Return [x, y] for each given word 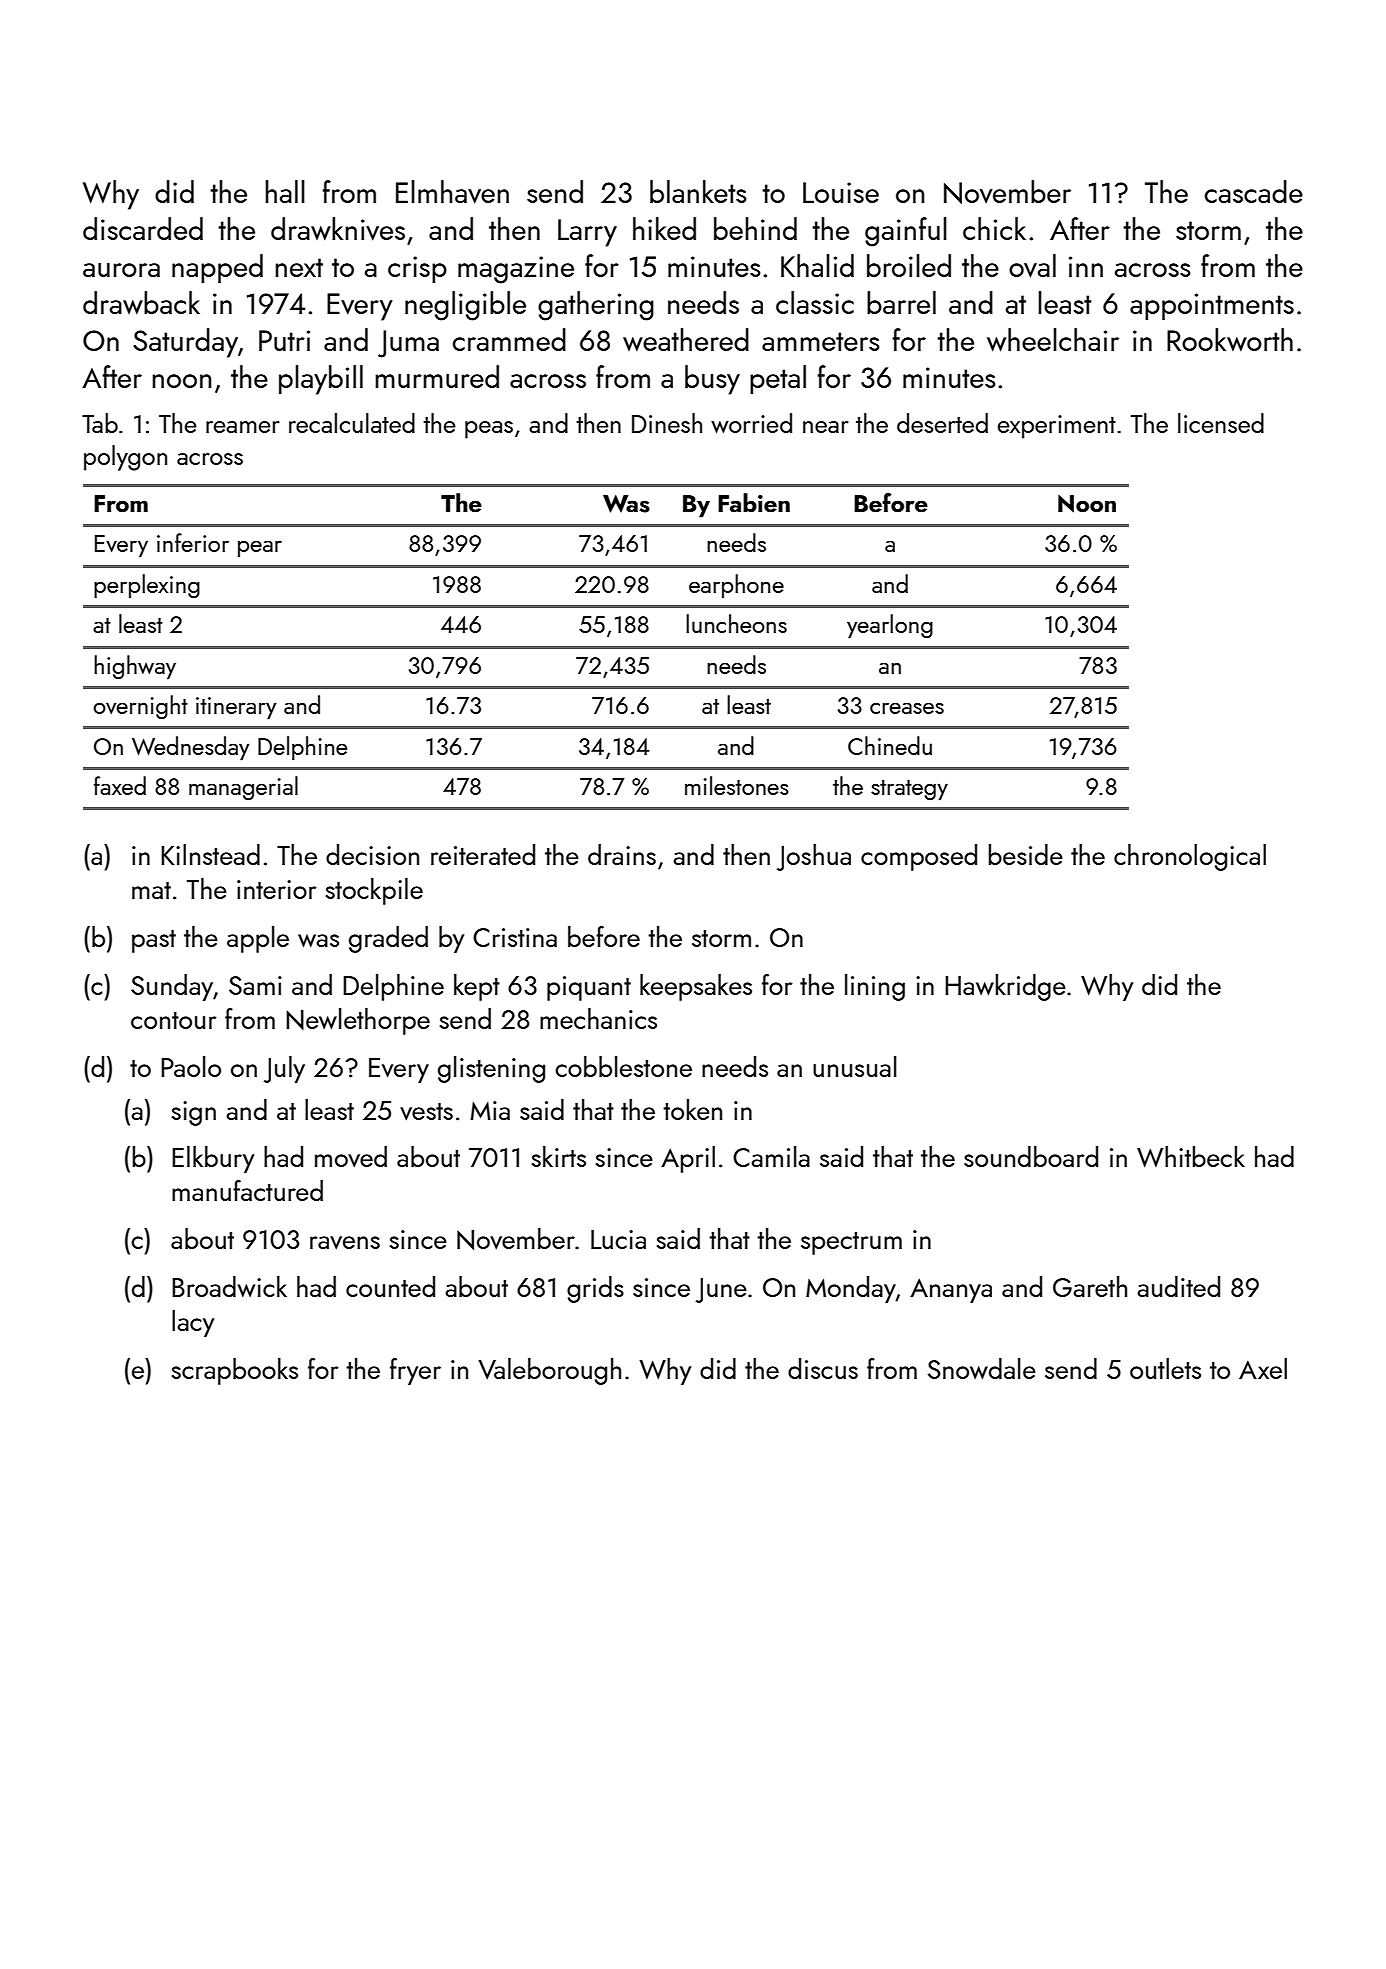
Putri [284, 340]
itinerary [236, 708]
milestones [737, 785]
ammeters [821, 341]
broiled [909, 265]
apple [258, 939]
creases [907, 708]
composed [919, 857]
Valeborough [549, 1371]
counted [390, 1286]
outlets [1165, 1368]
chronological [1190, 857]
